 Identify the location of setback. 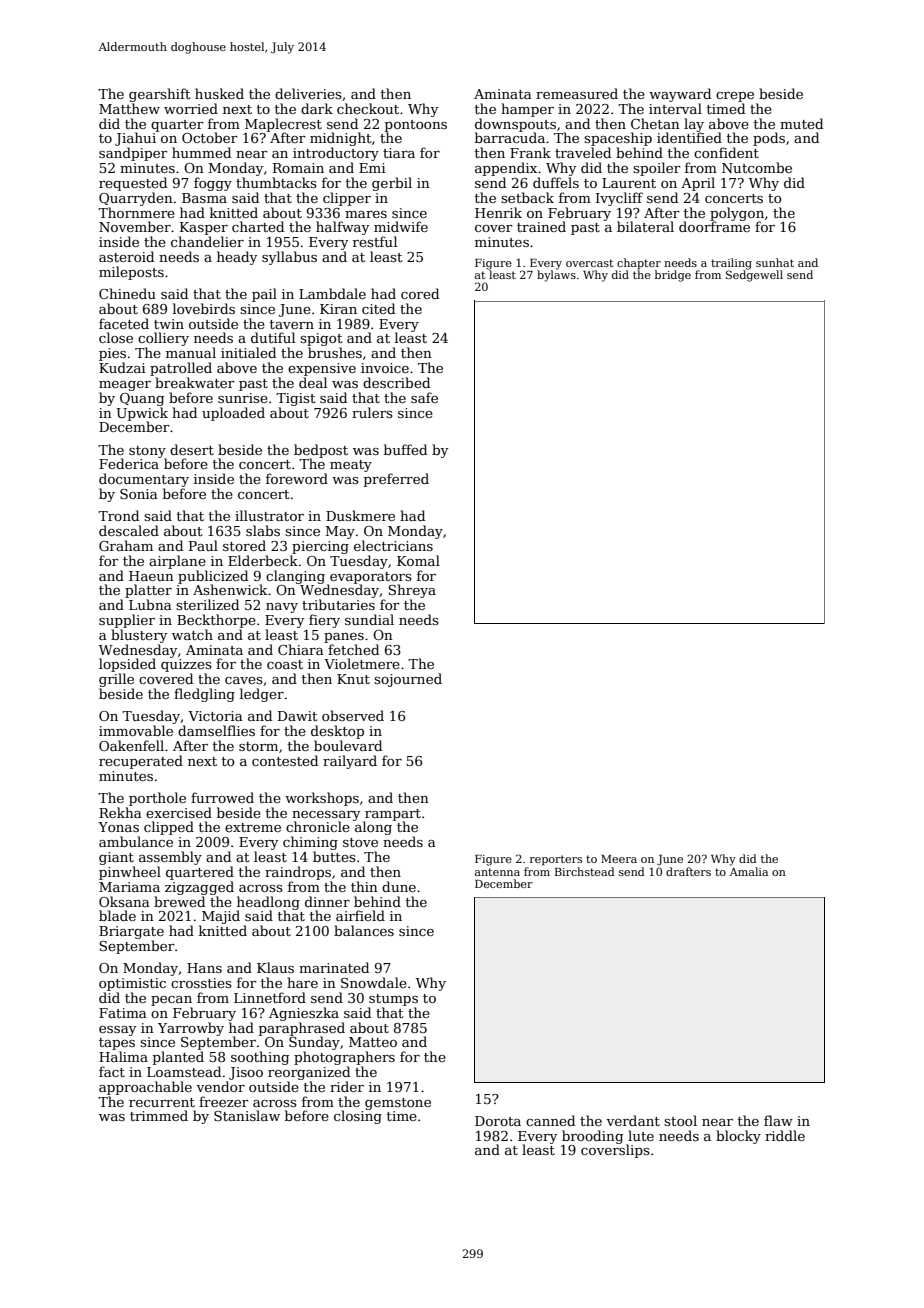
(527, 197).
